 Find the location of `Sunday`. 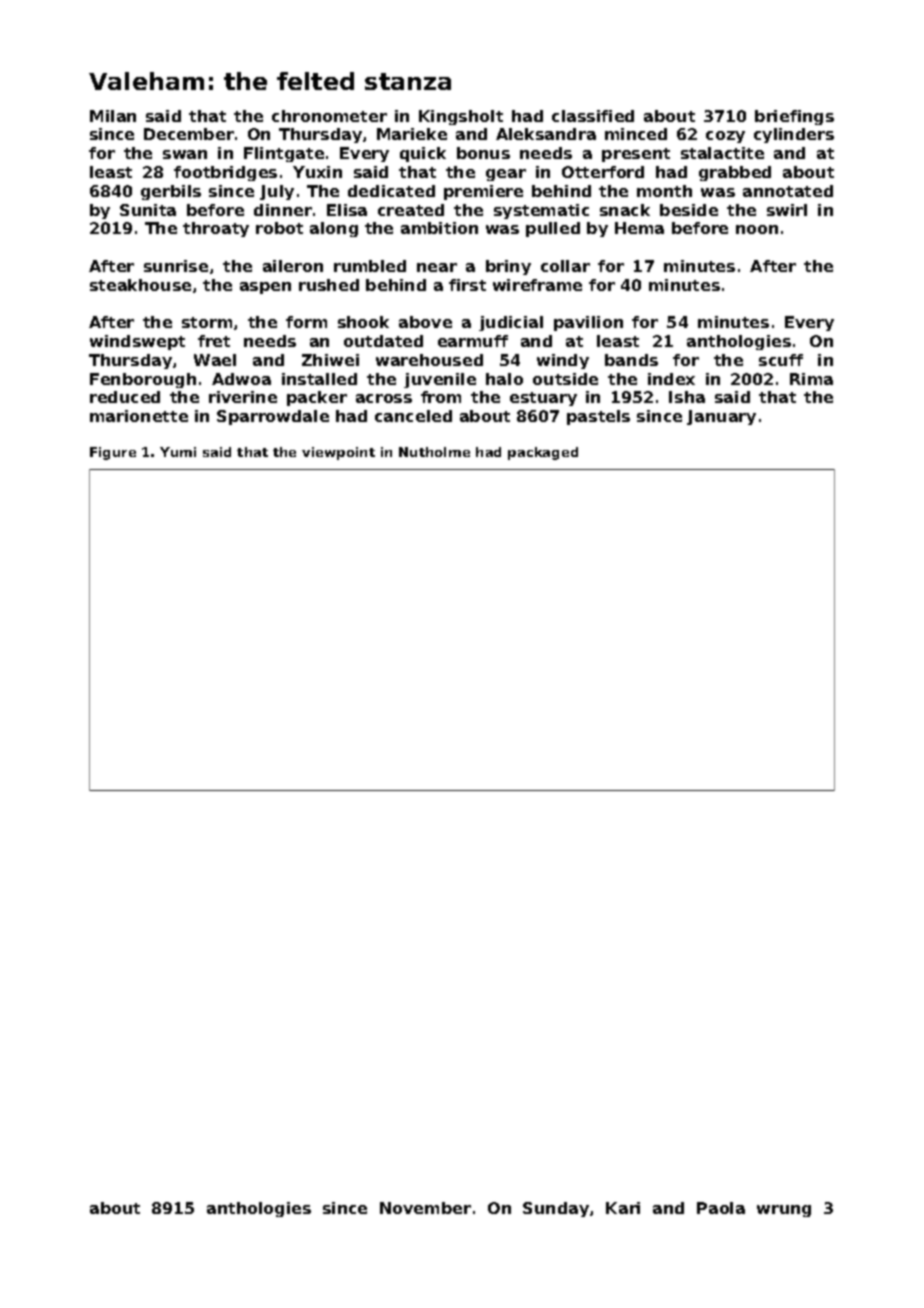

Sunday is located at coordinates (556, 1209).
